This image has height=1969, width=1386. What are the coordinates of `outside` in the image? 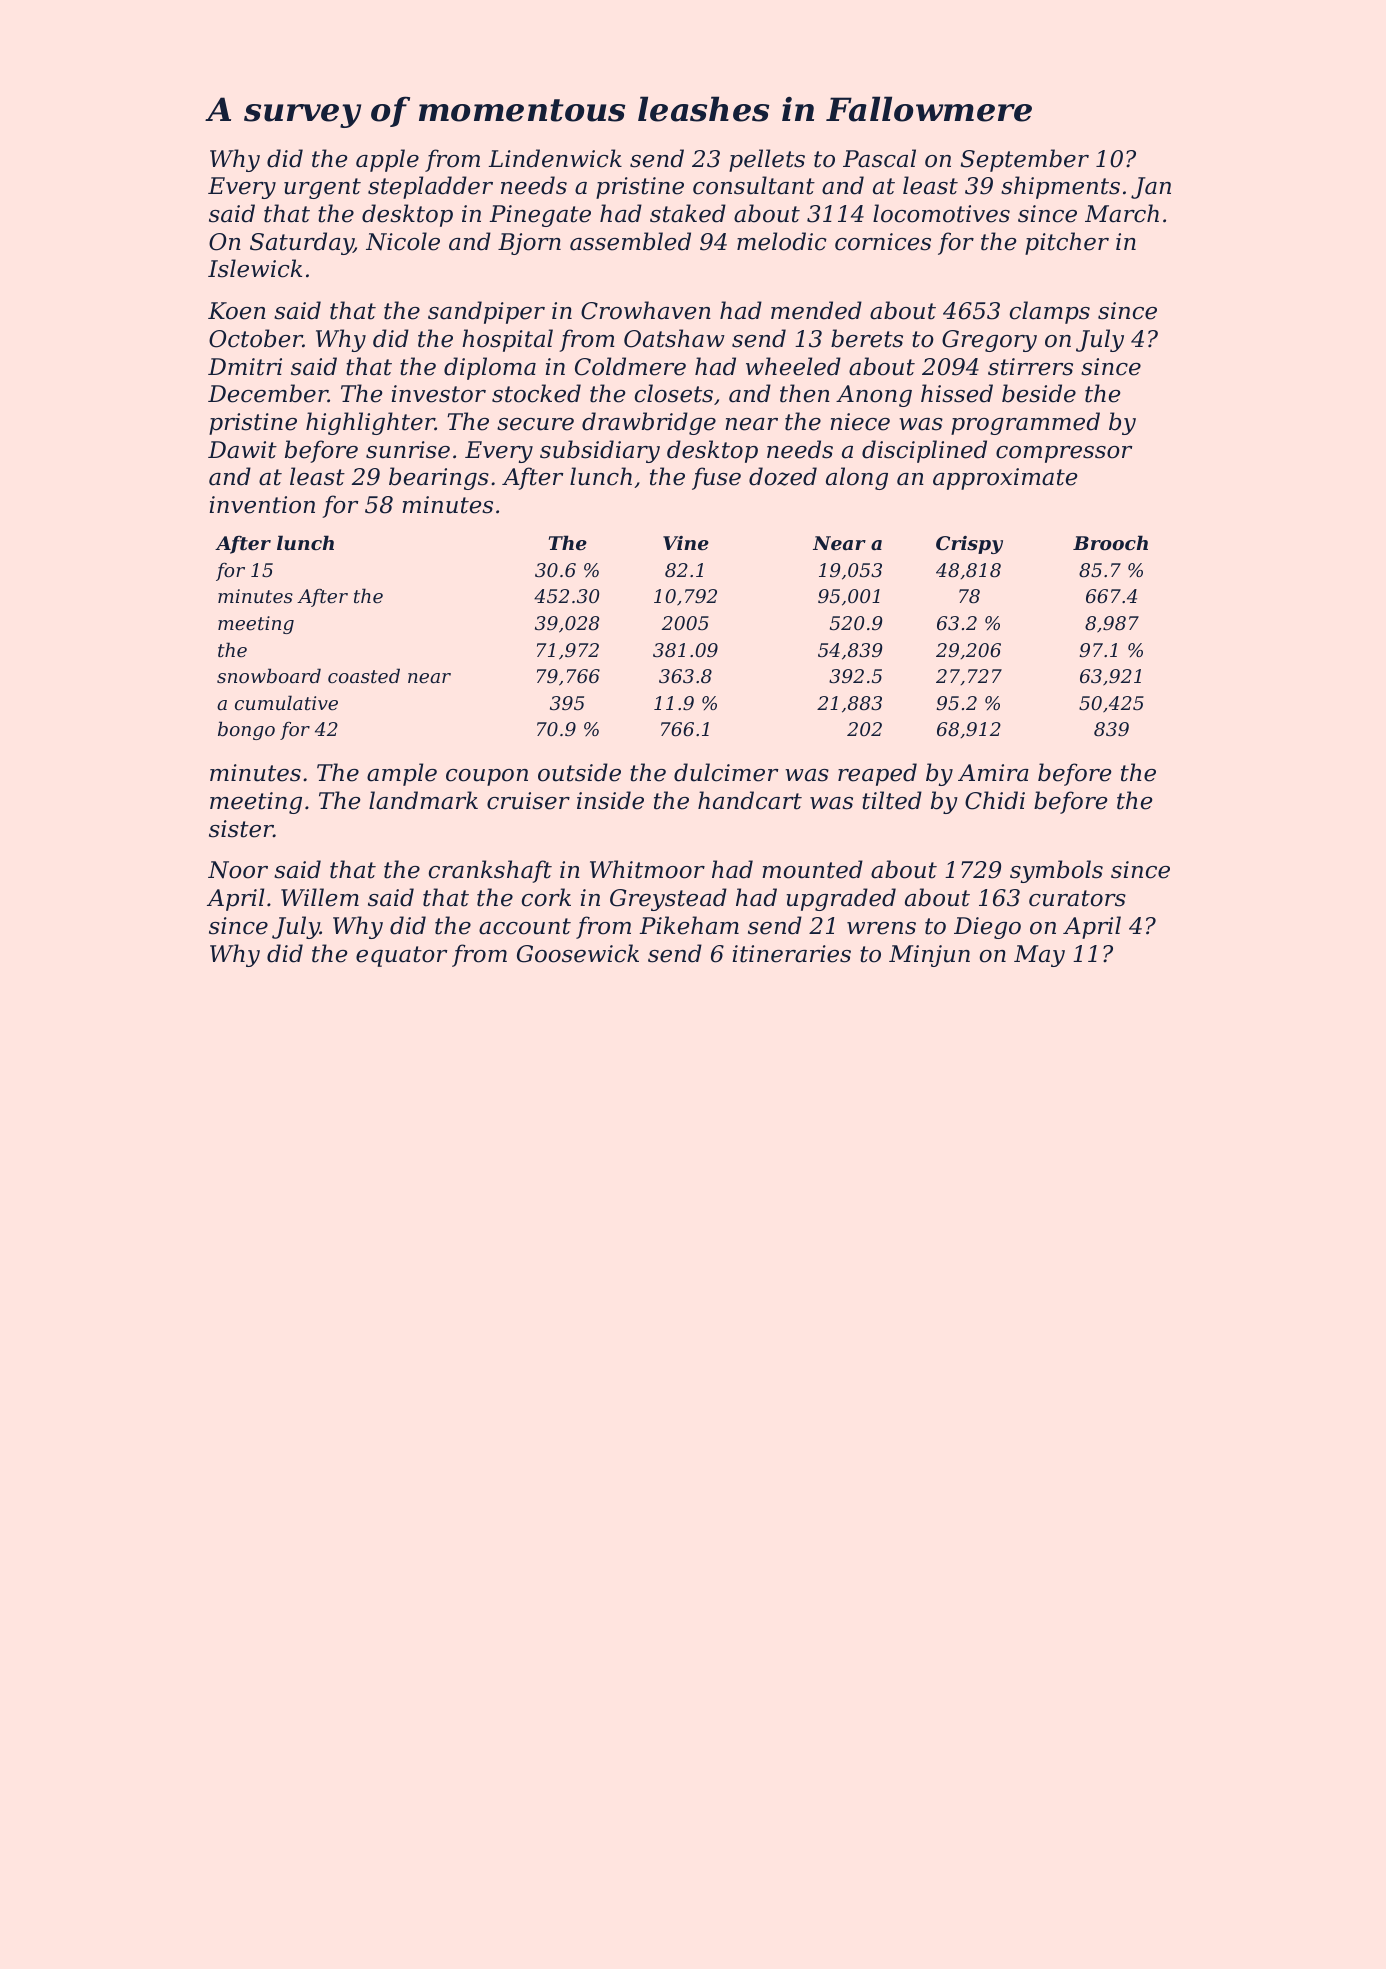 It's located at (579, 772).
